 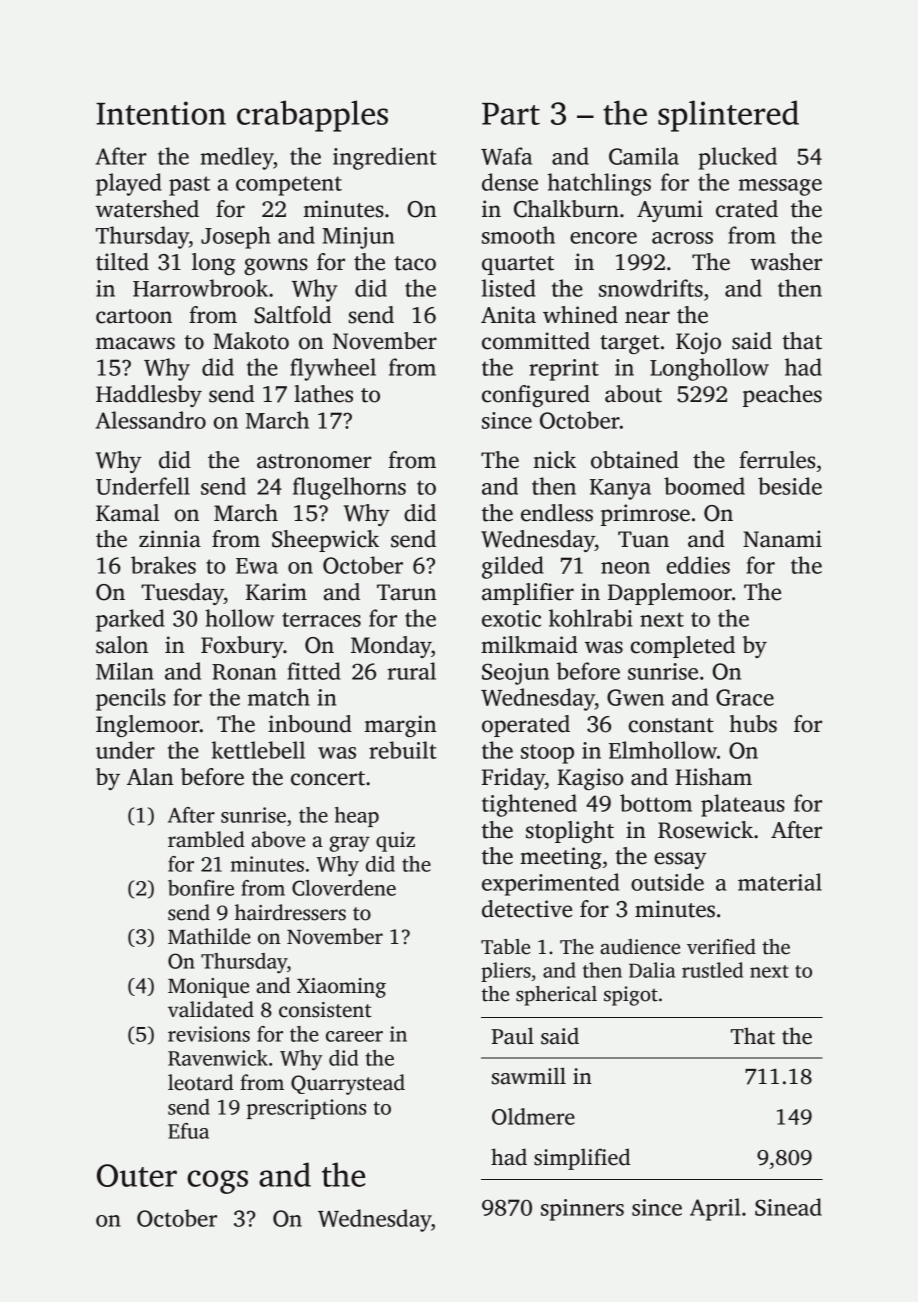 I want to click on spherical, so click(x=556, y=996).
